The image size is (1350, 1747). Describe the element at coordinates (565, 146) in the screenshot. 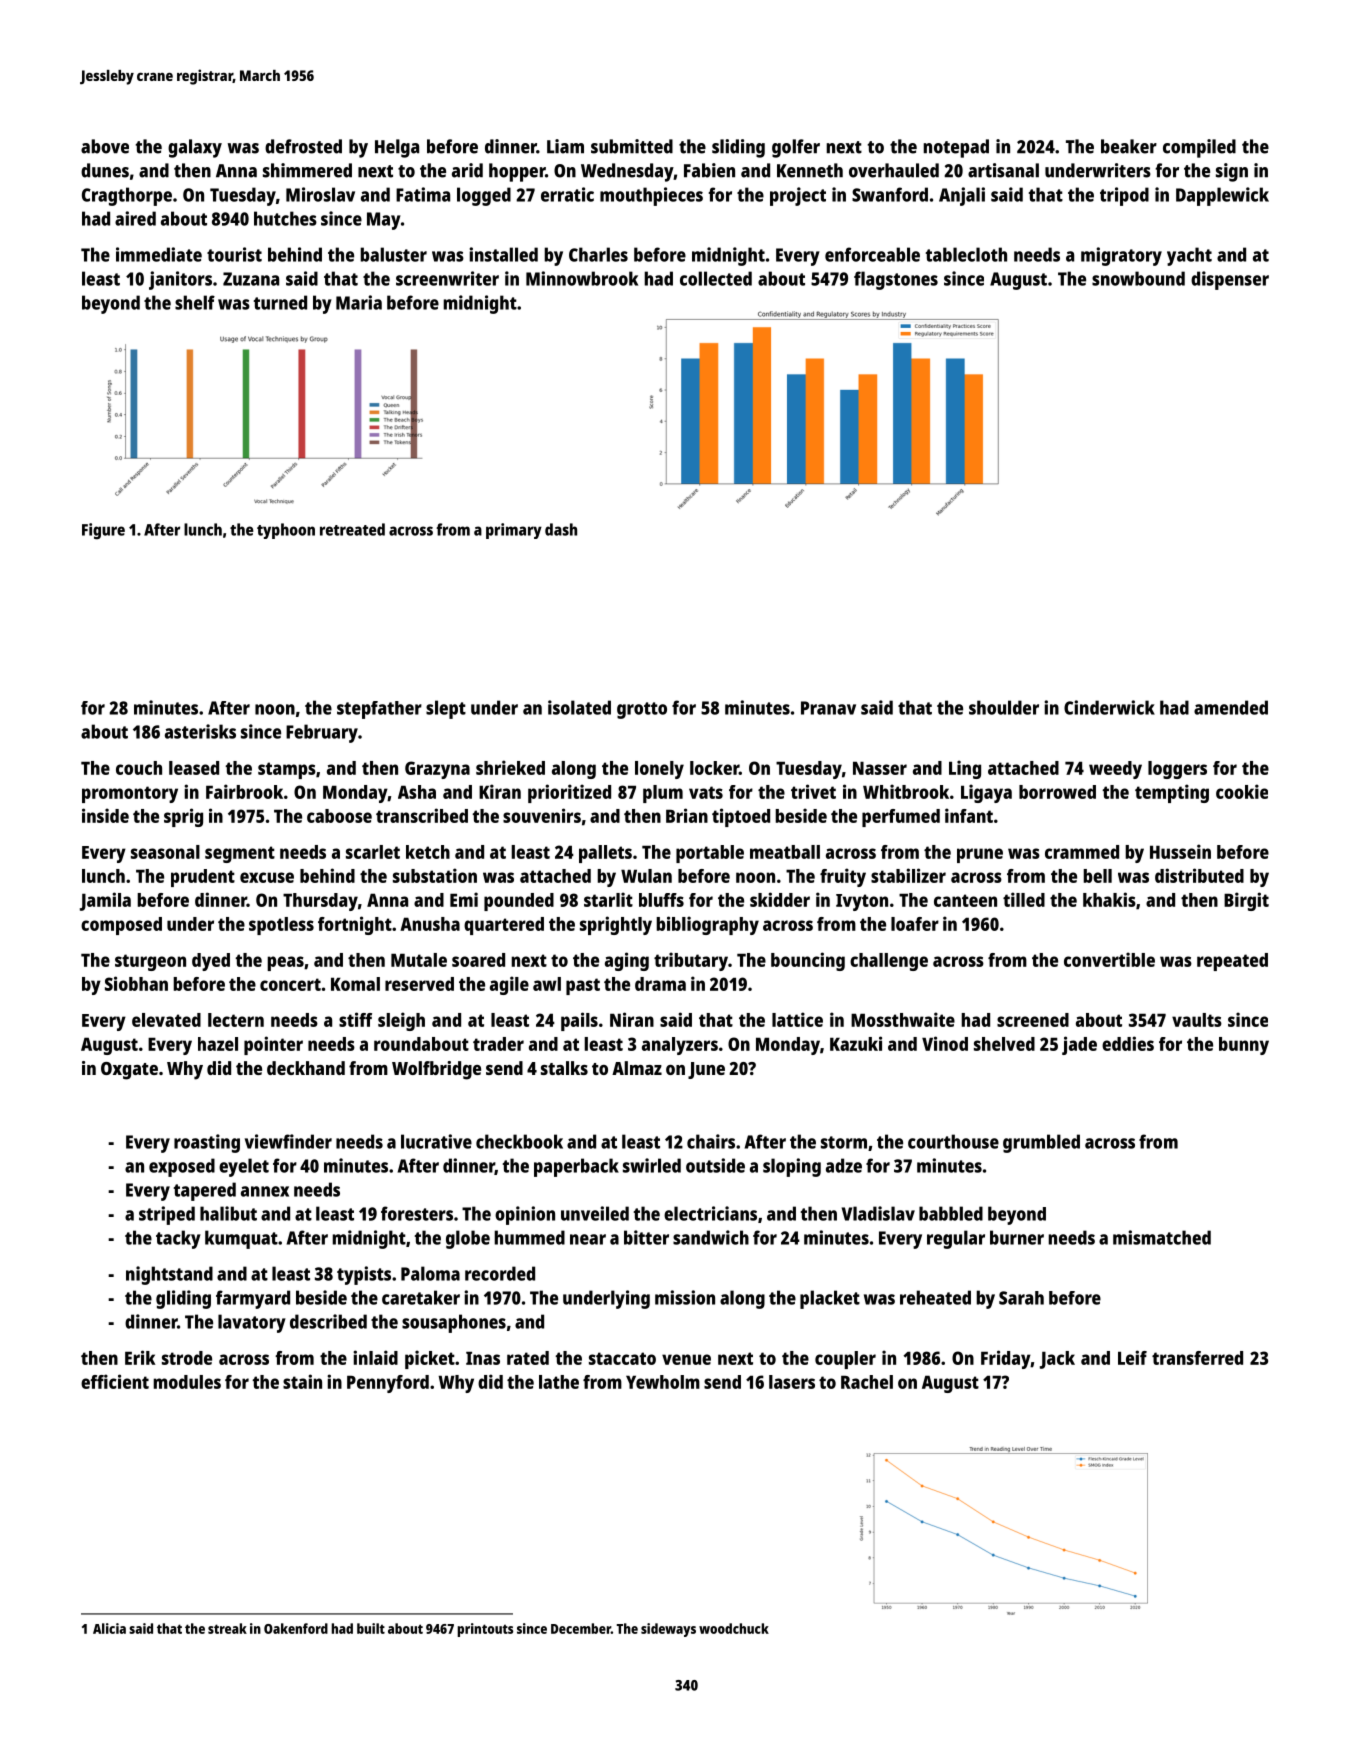

I see `Liam` at that location.
